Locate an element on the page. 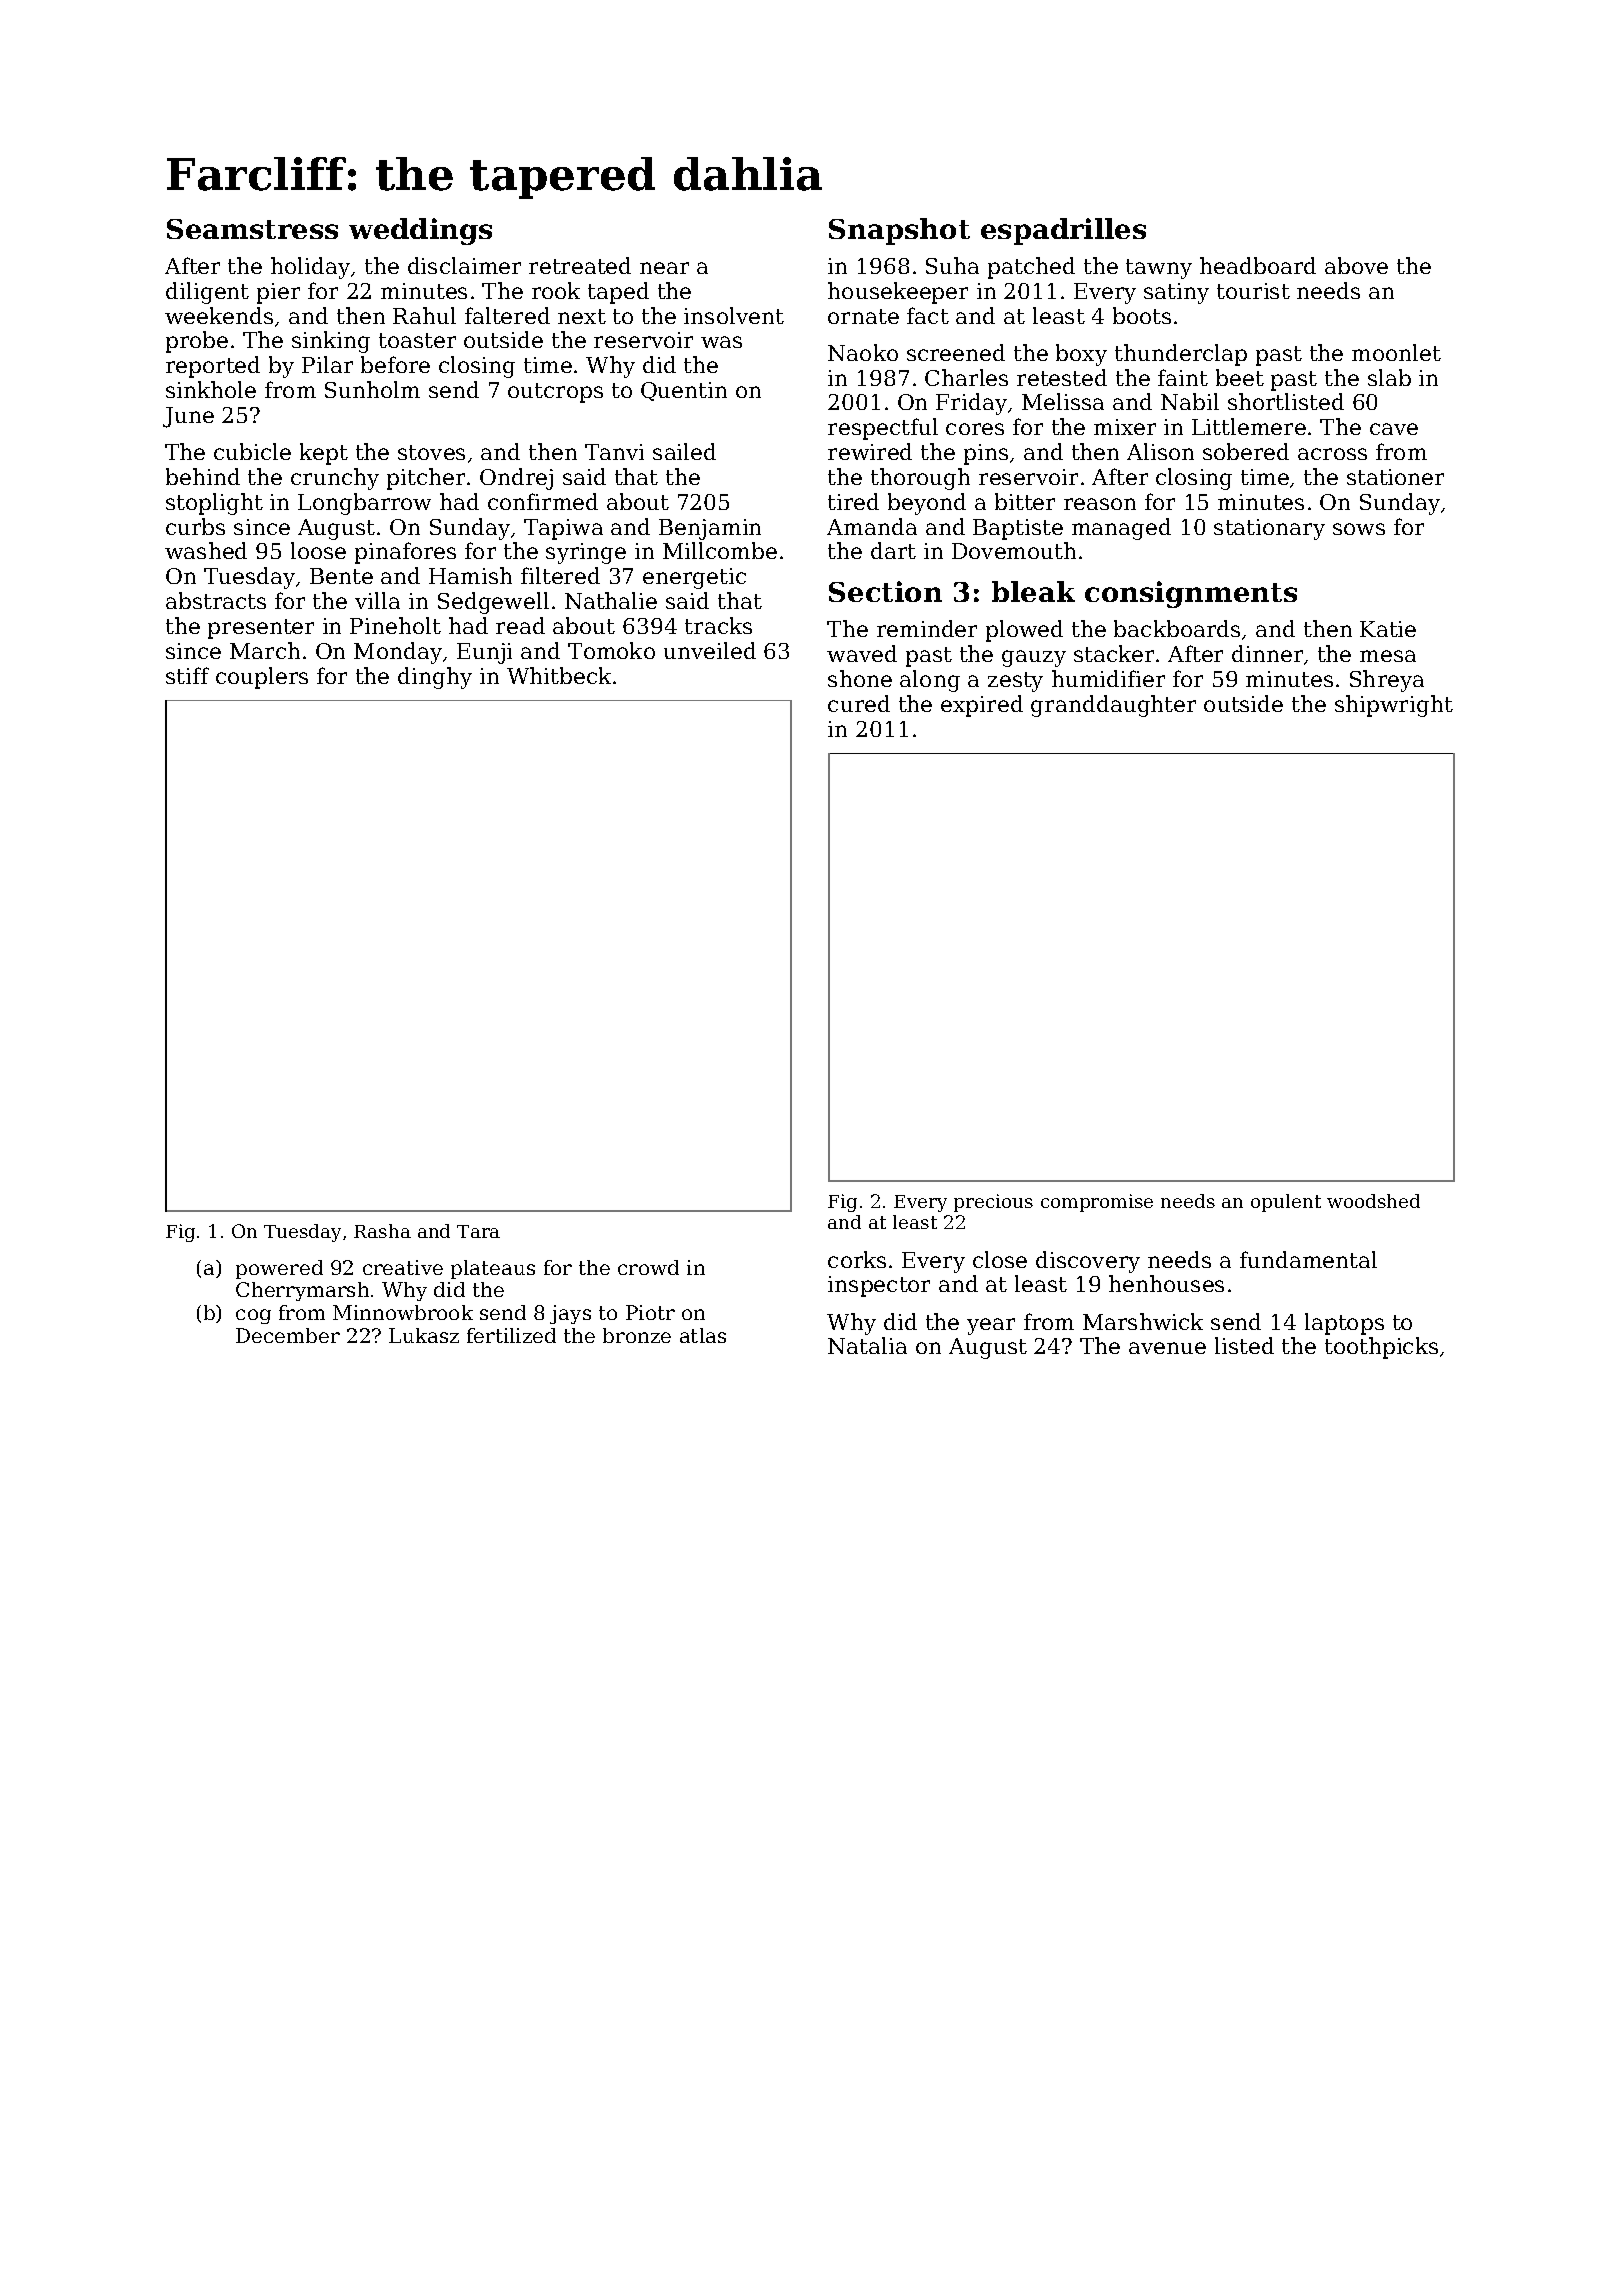  granddaughter is located at coordinates (1113, 706).
